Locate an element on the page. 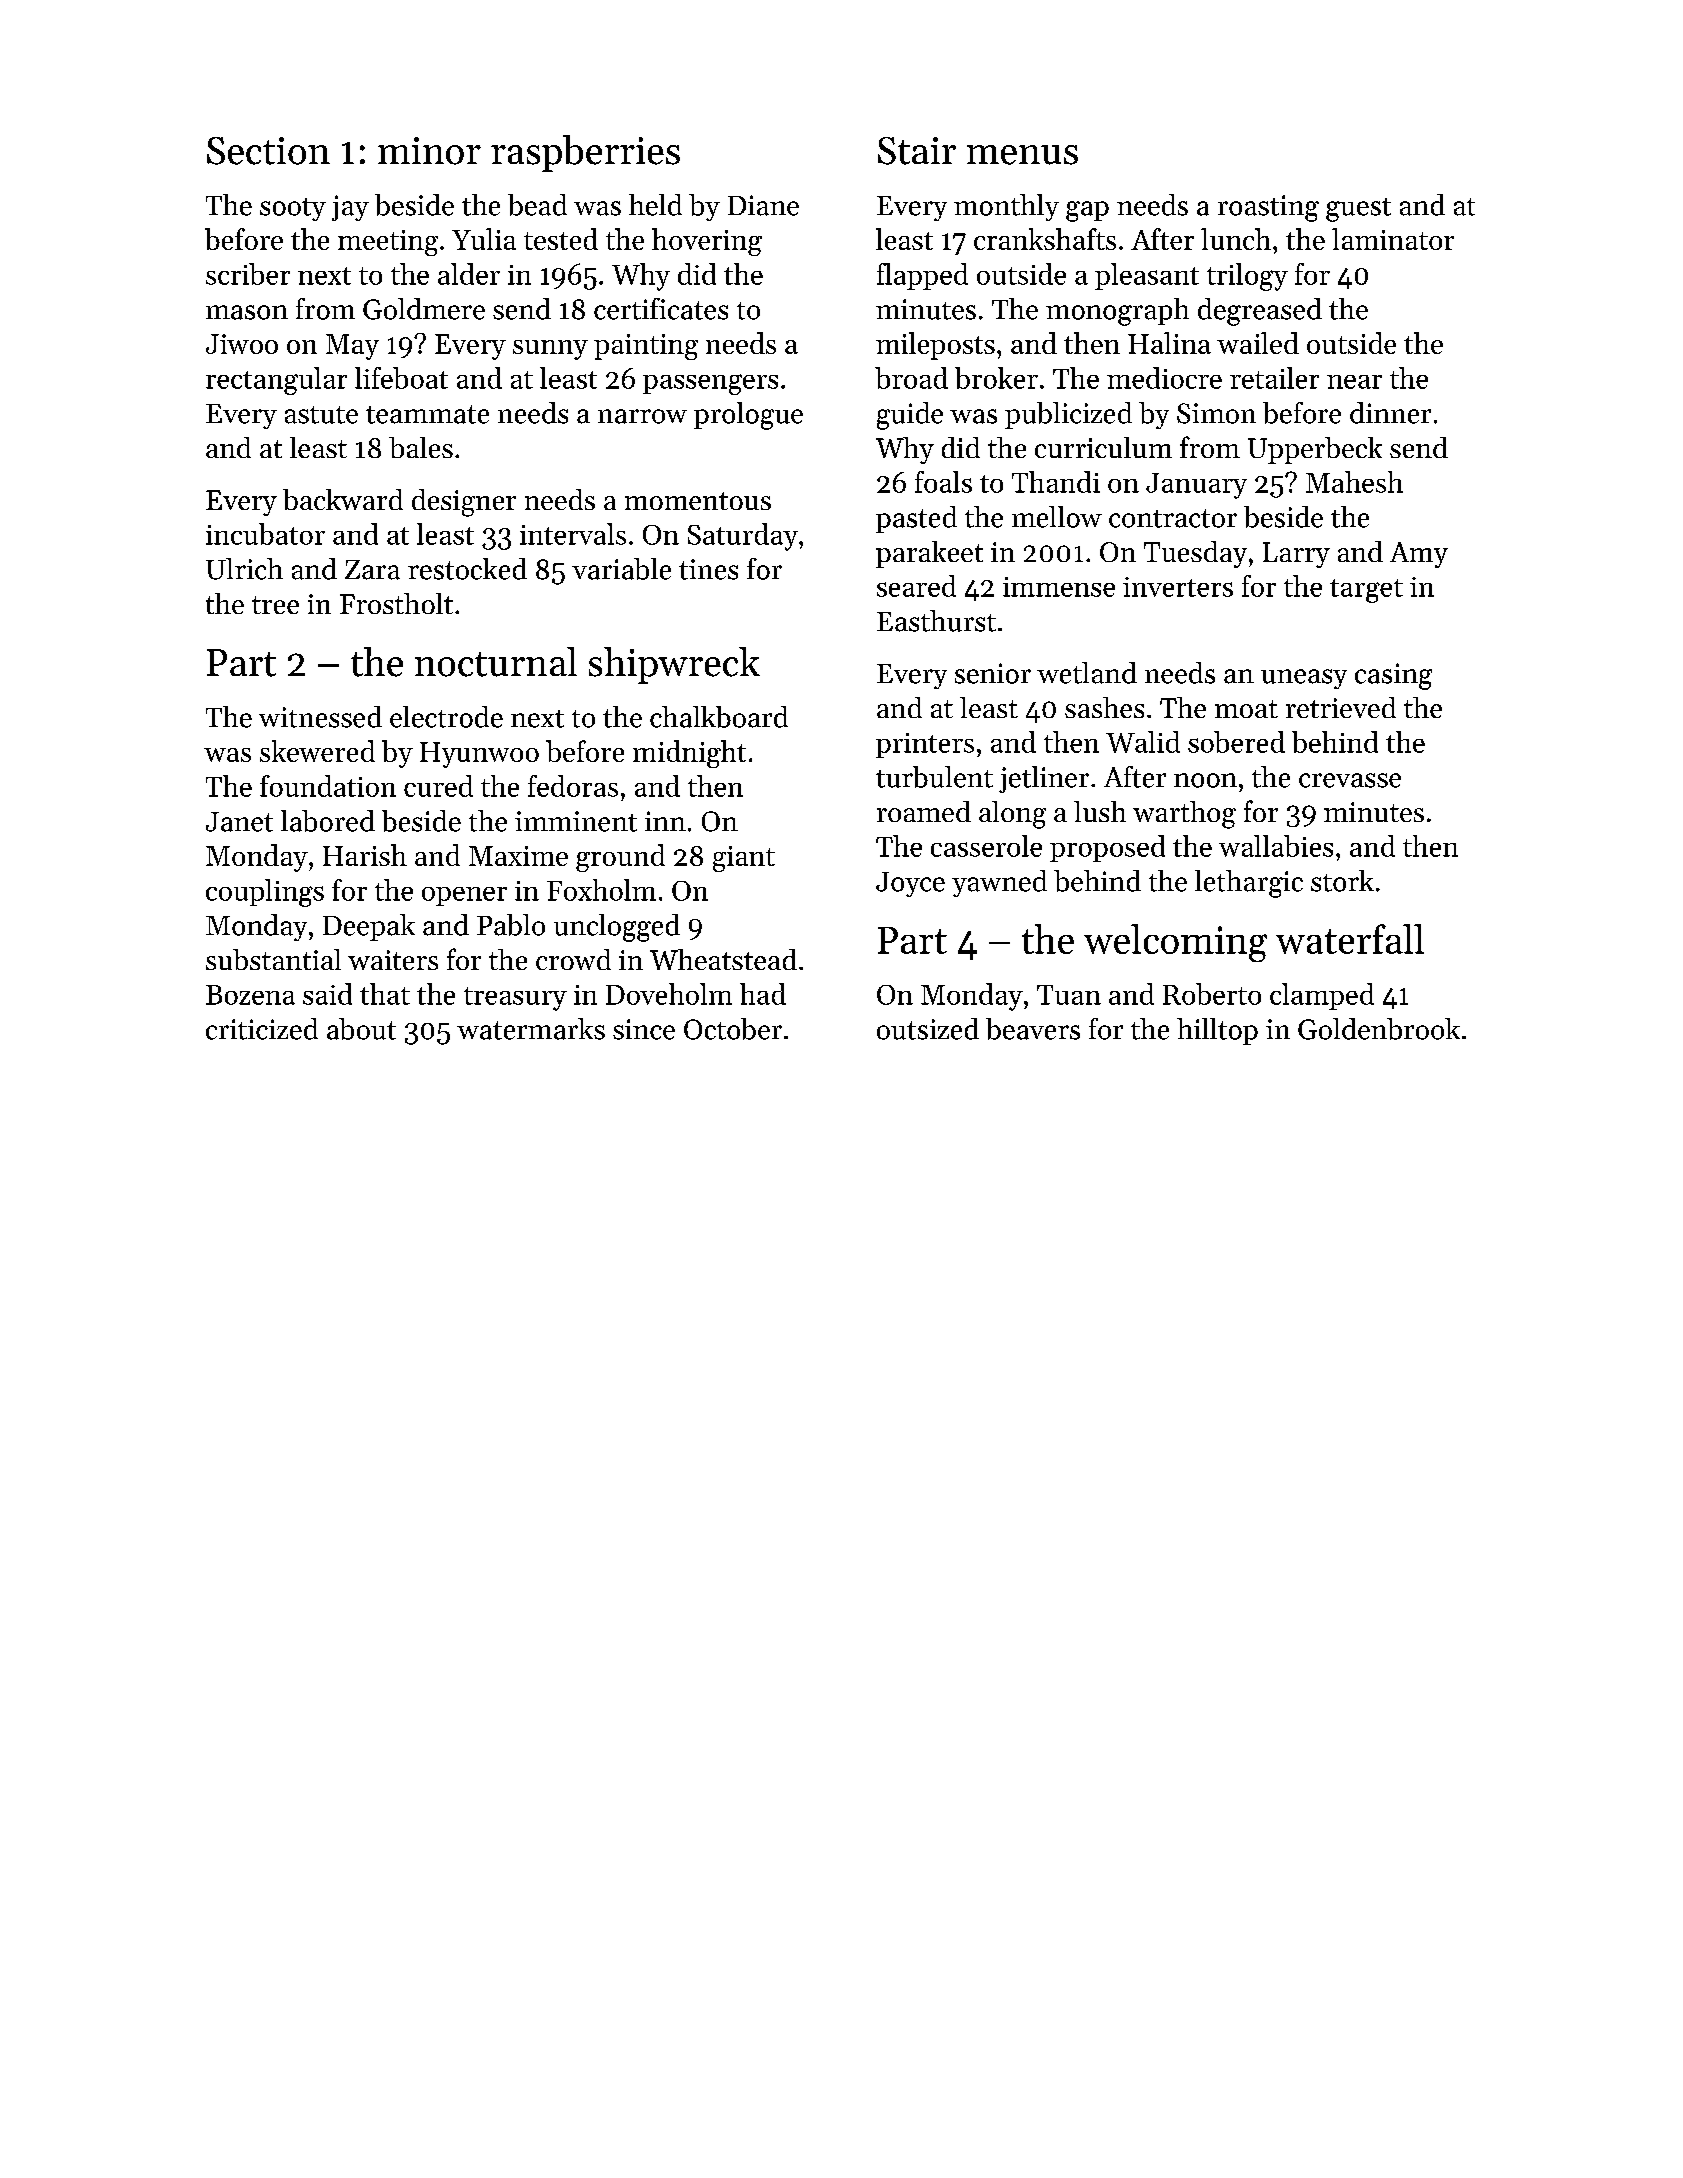  crevasse is located at coordinates (1350, 780).
